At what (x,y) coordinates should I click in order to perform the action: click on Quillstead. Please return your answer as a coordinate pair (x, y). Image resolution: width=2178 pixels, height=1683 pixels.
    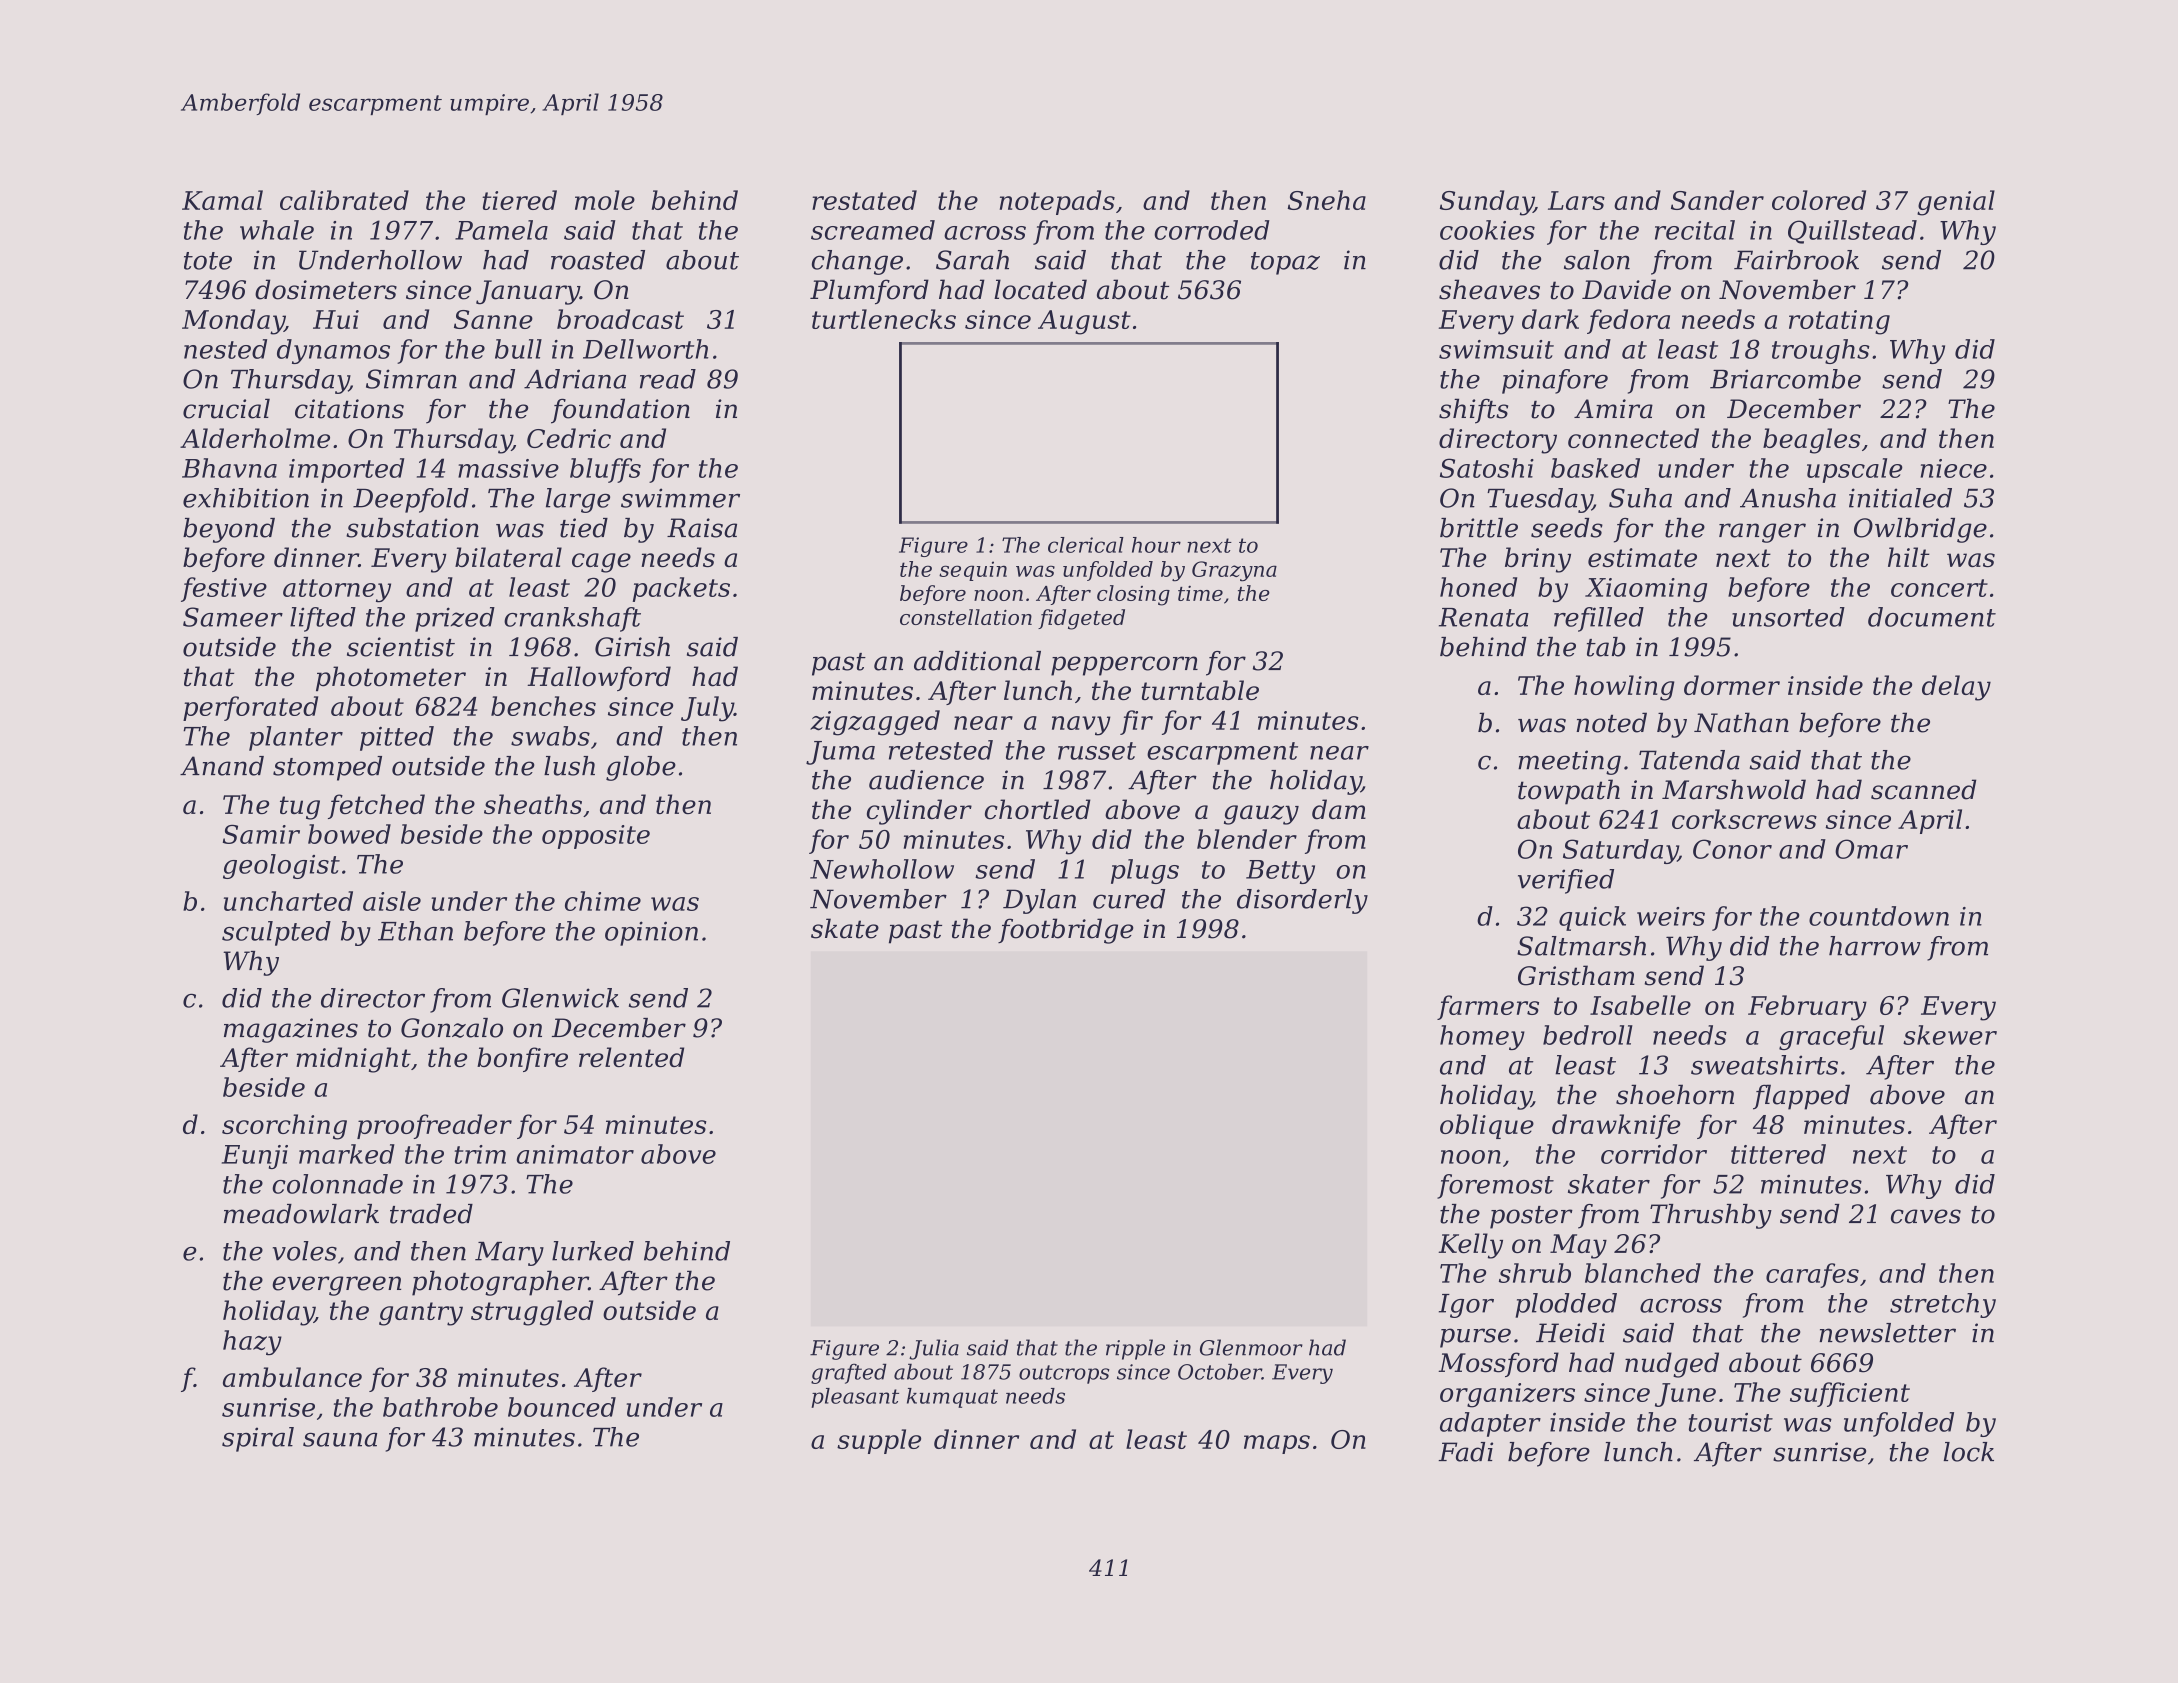
    Looking at the image, I should click on (1852, 232).
